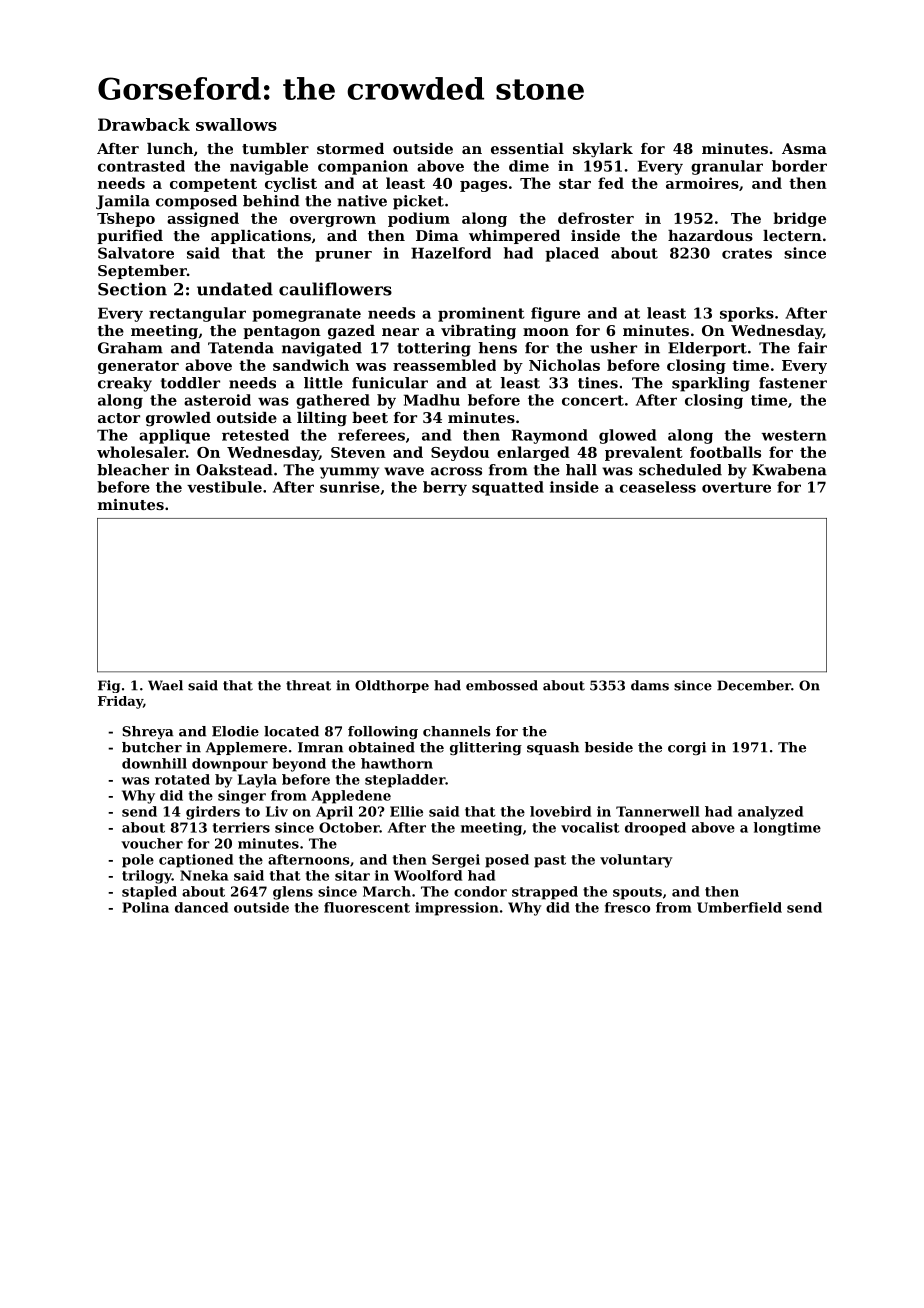 The height and width of the screenshot is (1308, 924). I want to click on Asma, so click(804, 148).
